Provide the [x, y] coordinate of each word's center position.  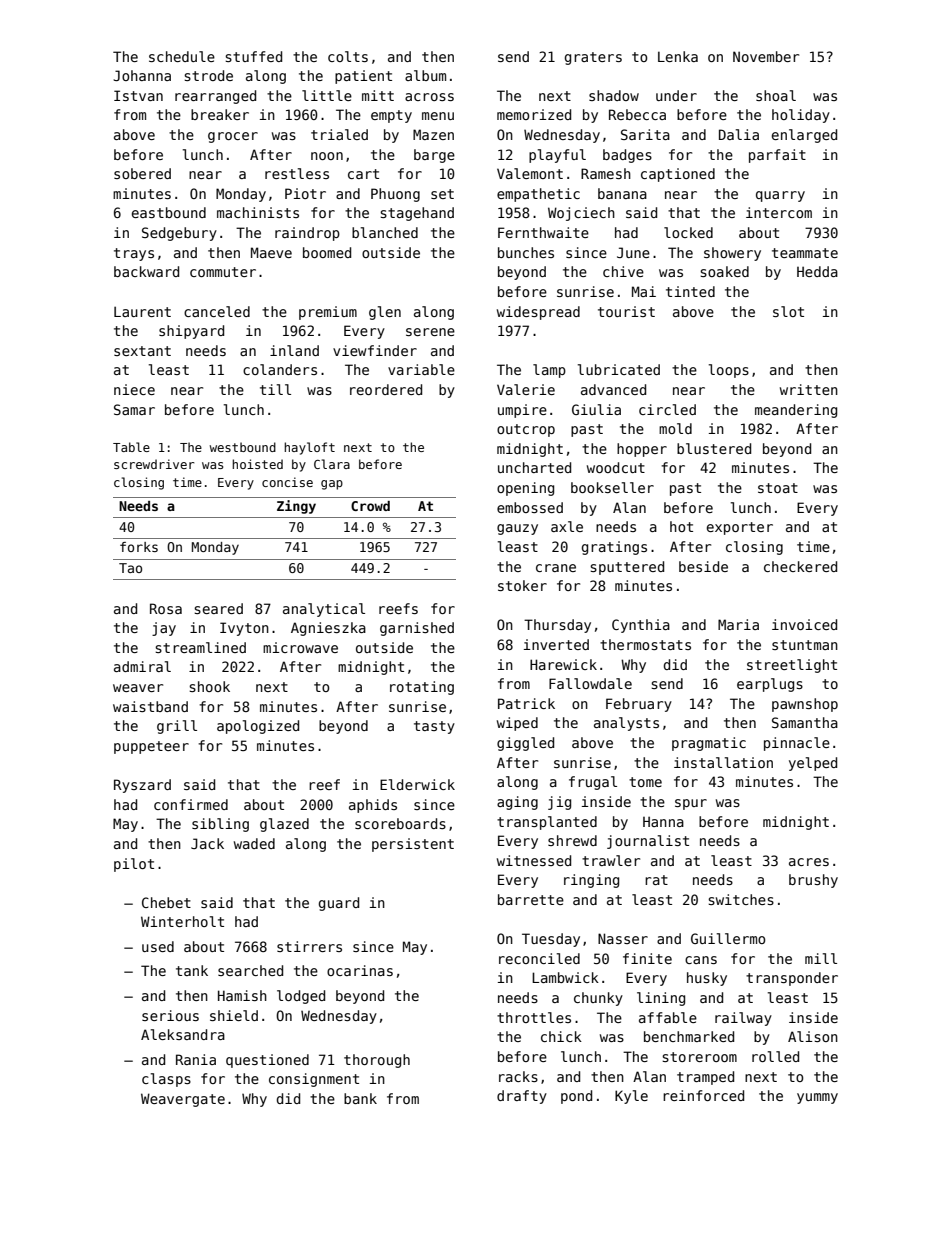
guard [339, 904]
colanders [280, 369]
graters [593, 58]
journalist [648, 842]
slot [788, 311]
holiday [801, 116]
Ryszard [142, 786]
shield [234, 1015]
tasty [434, 727]
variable [421, 369]
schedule [182, 56]
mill [821, 958]
